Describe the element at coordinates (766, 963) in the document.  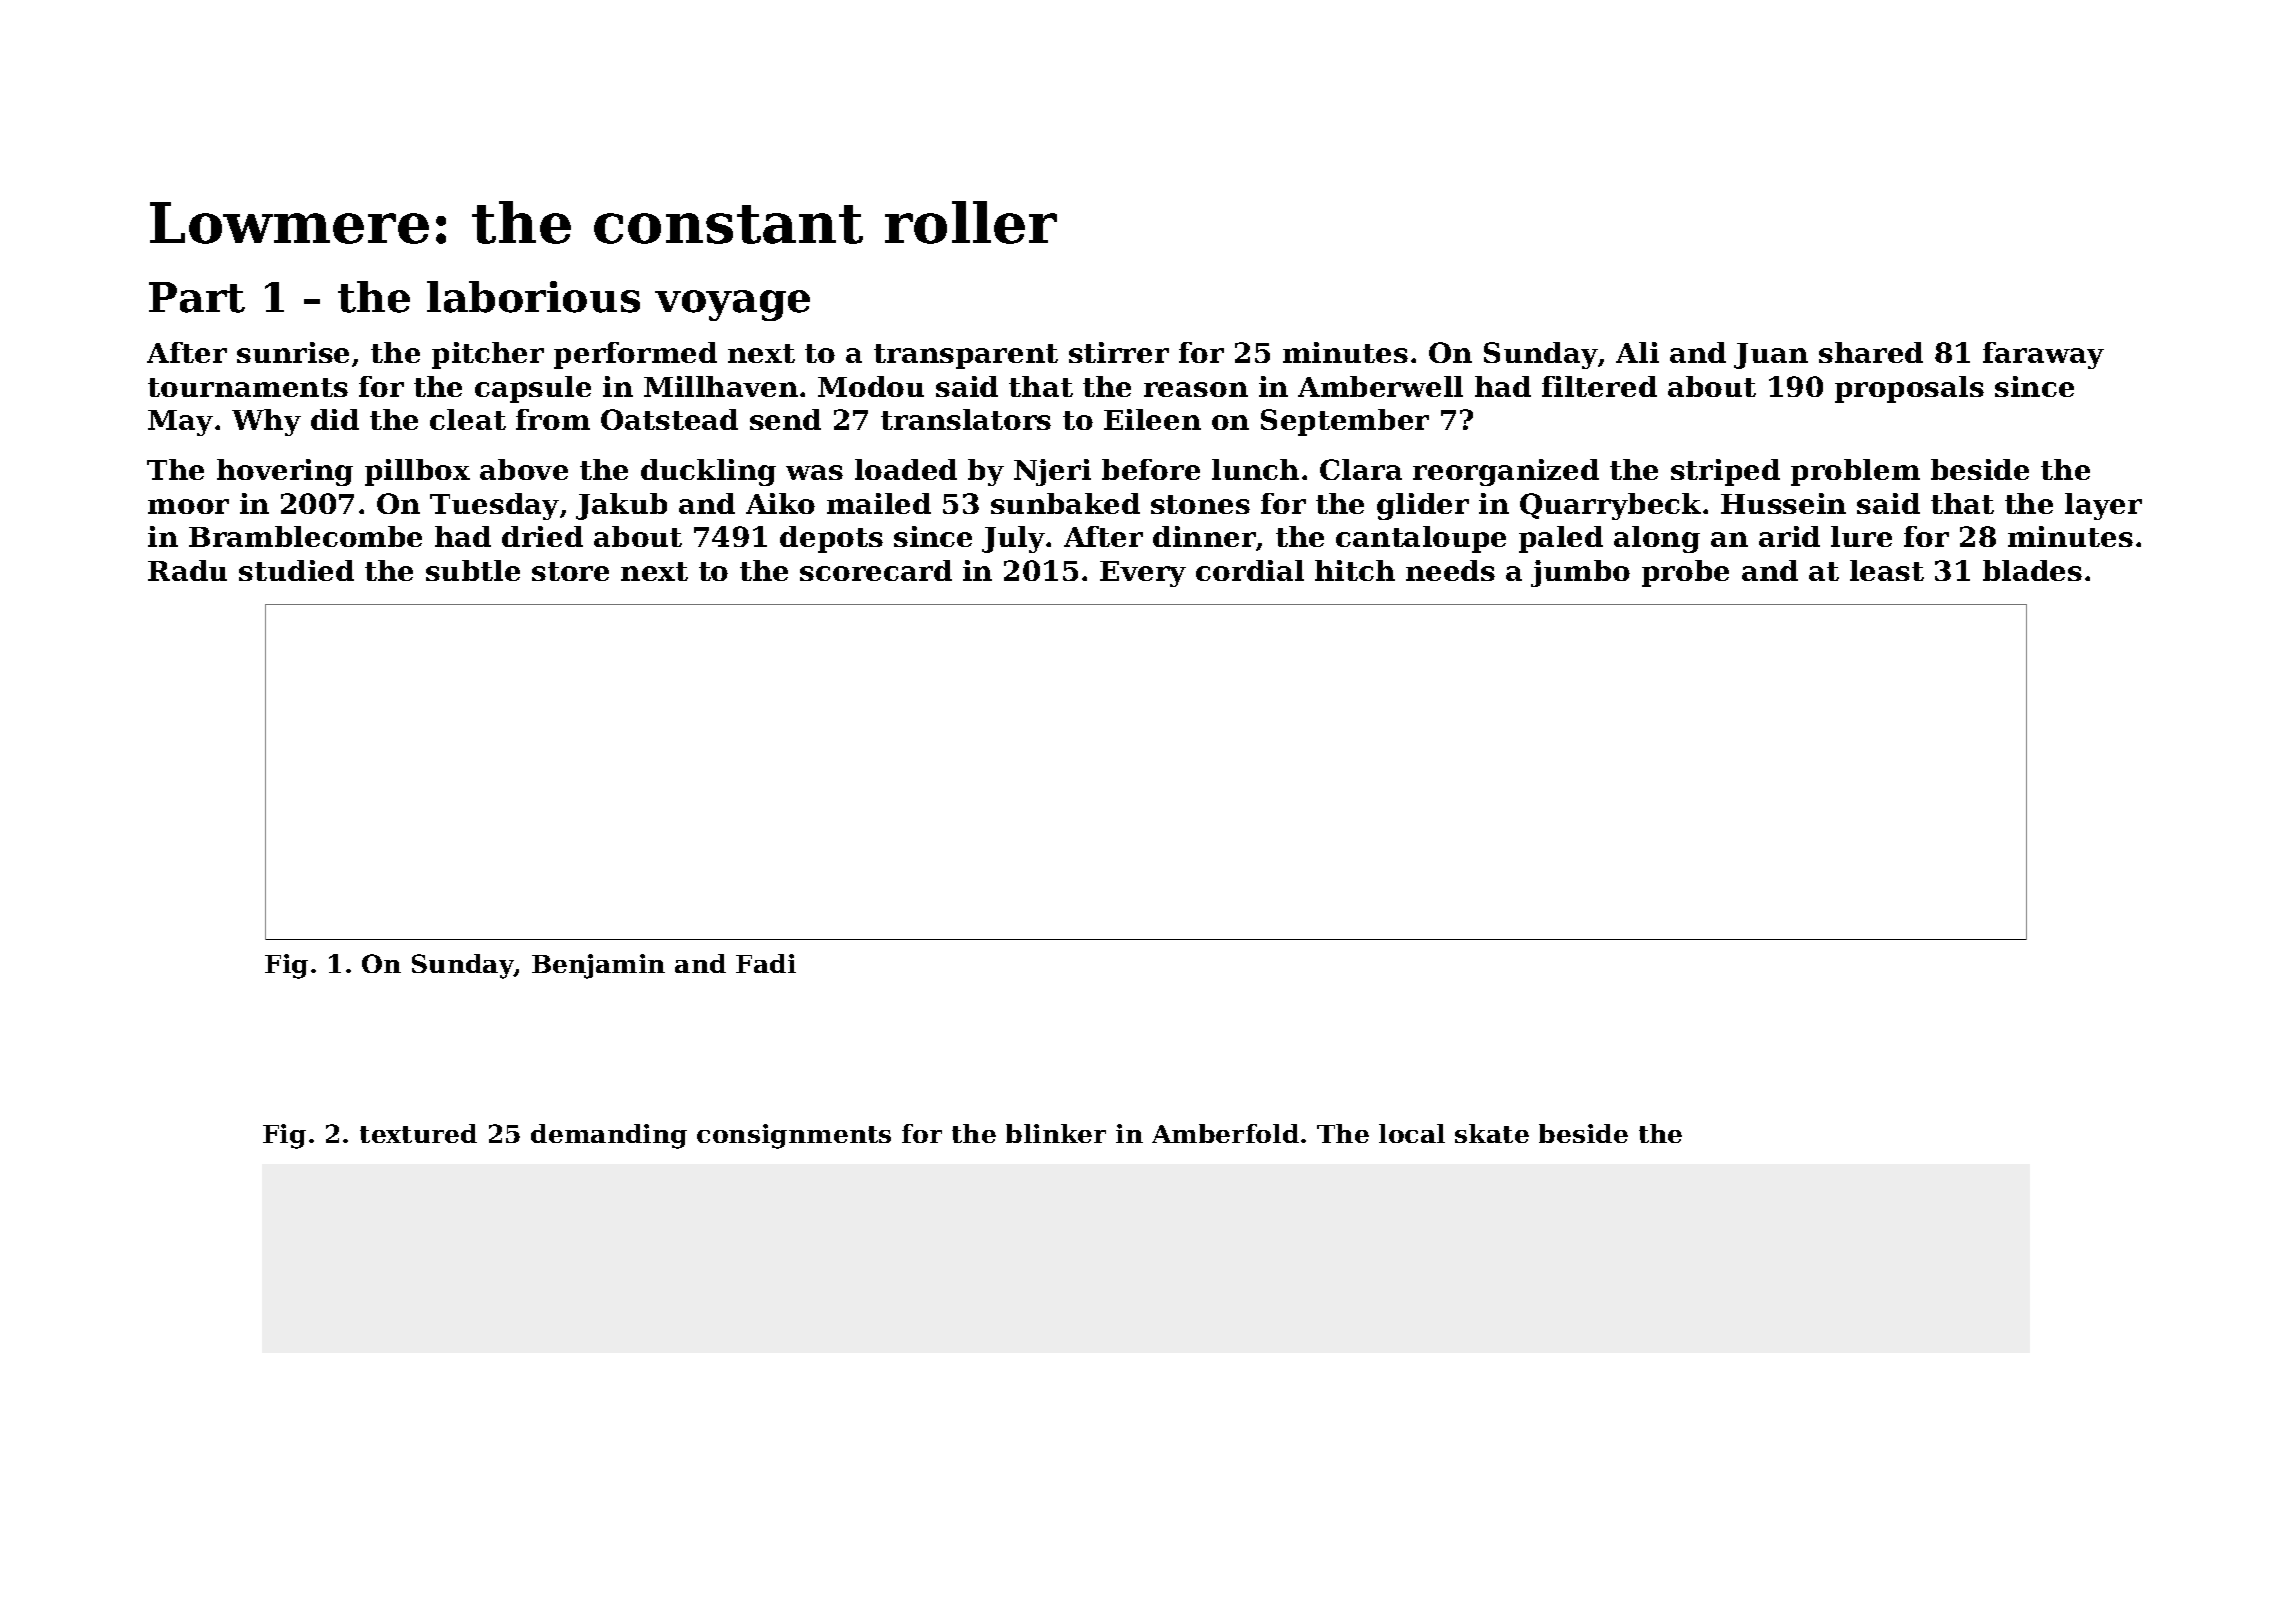
I see `Fadi` at that location.
